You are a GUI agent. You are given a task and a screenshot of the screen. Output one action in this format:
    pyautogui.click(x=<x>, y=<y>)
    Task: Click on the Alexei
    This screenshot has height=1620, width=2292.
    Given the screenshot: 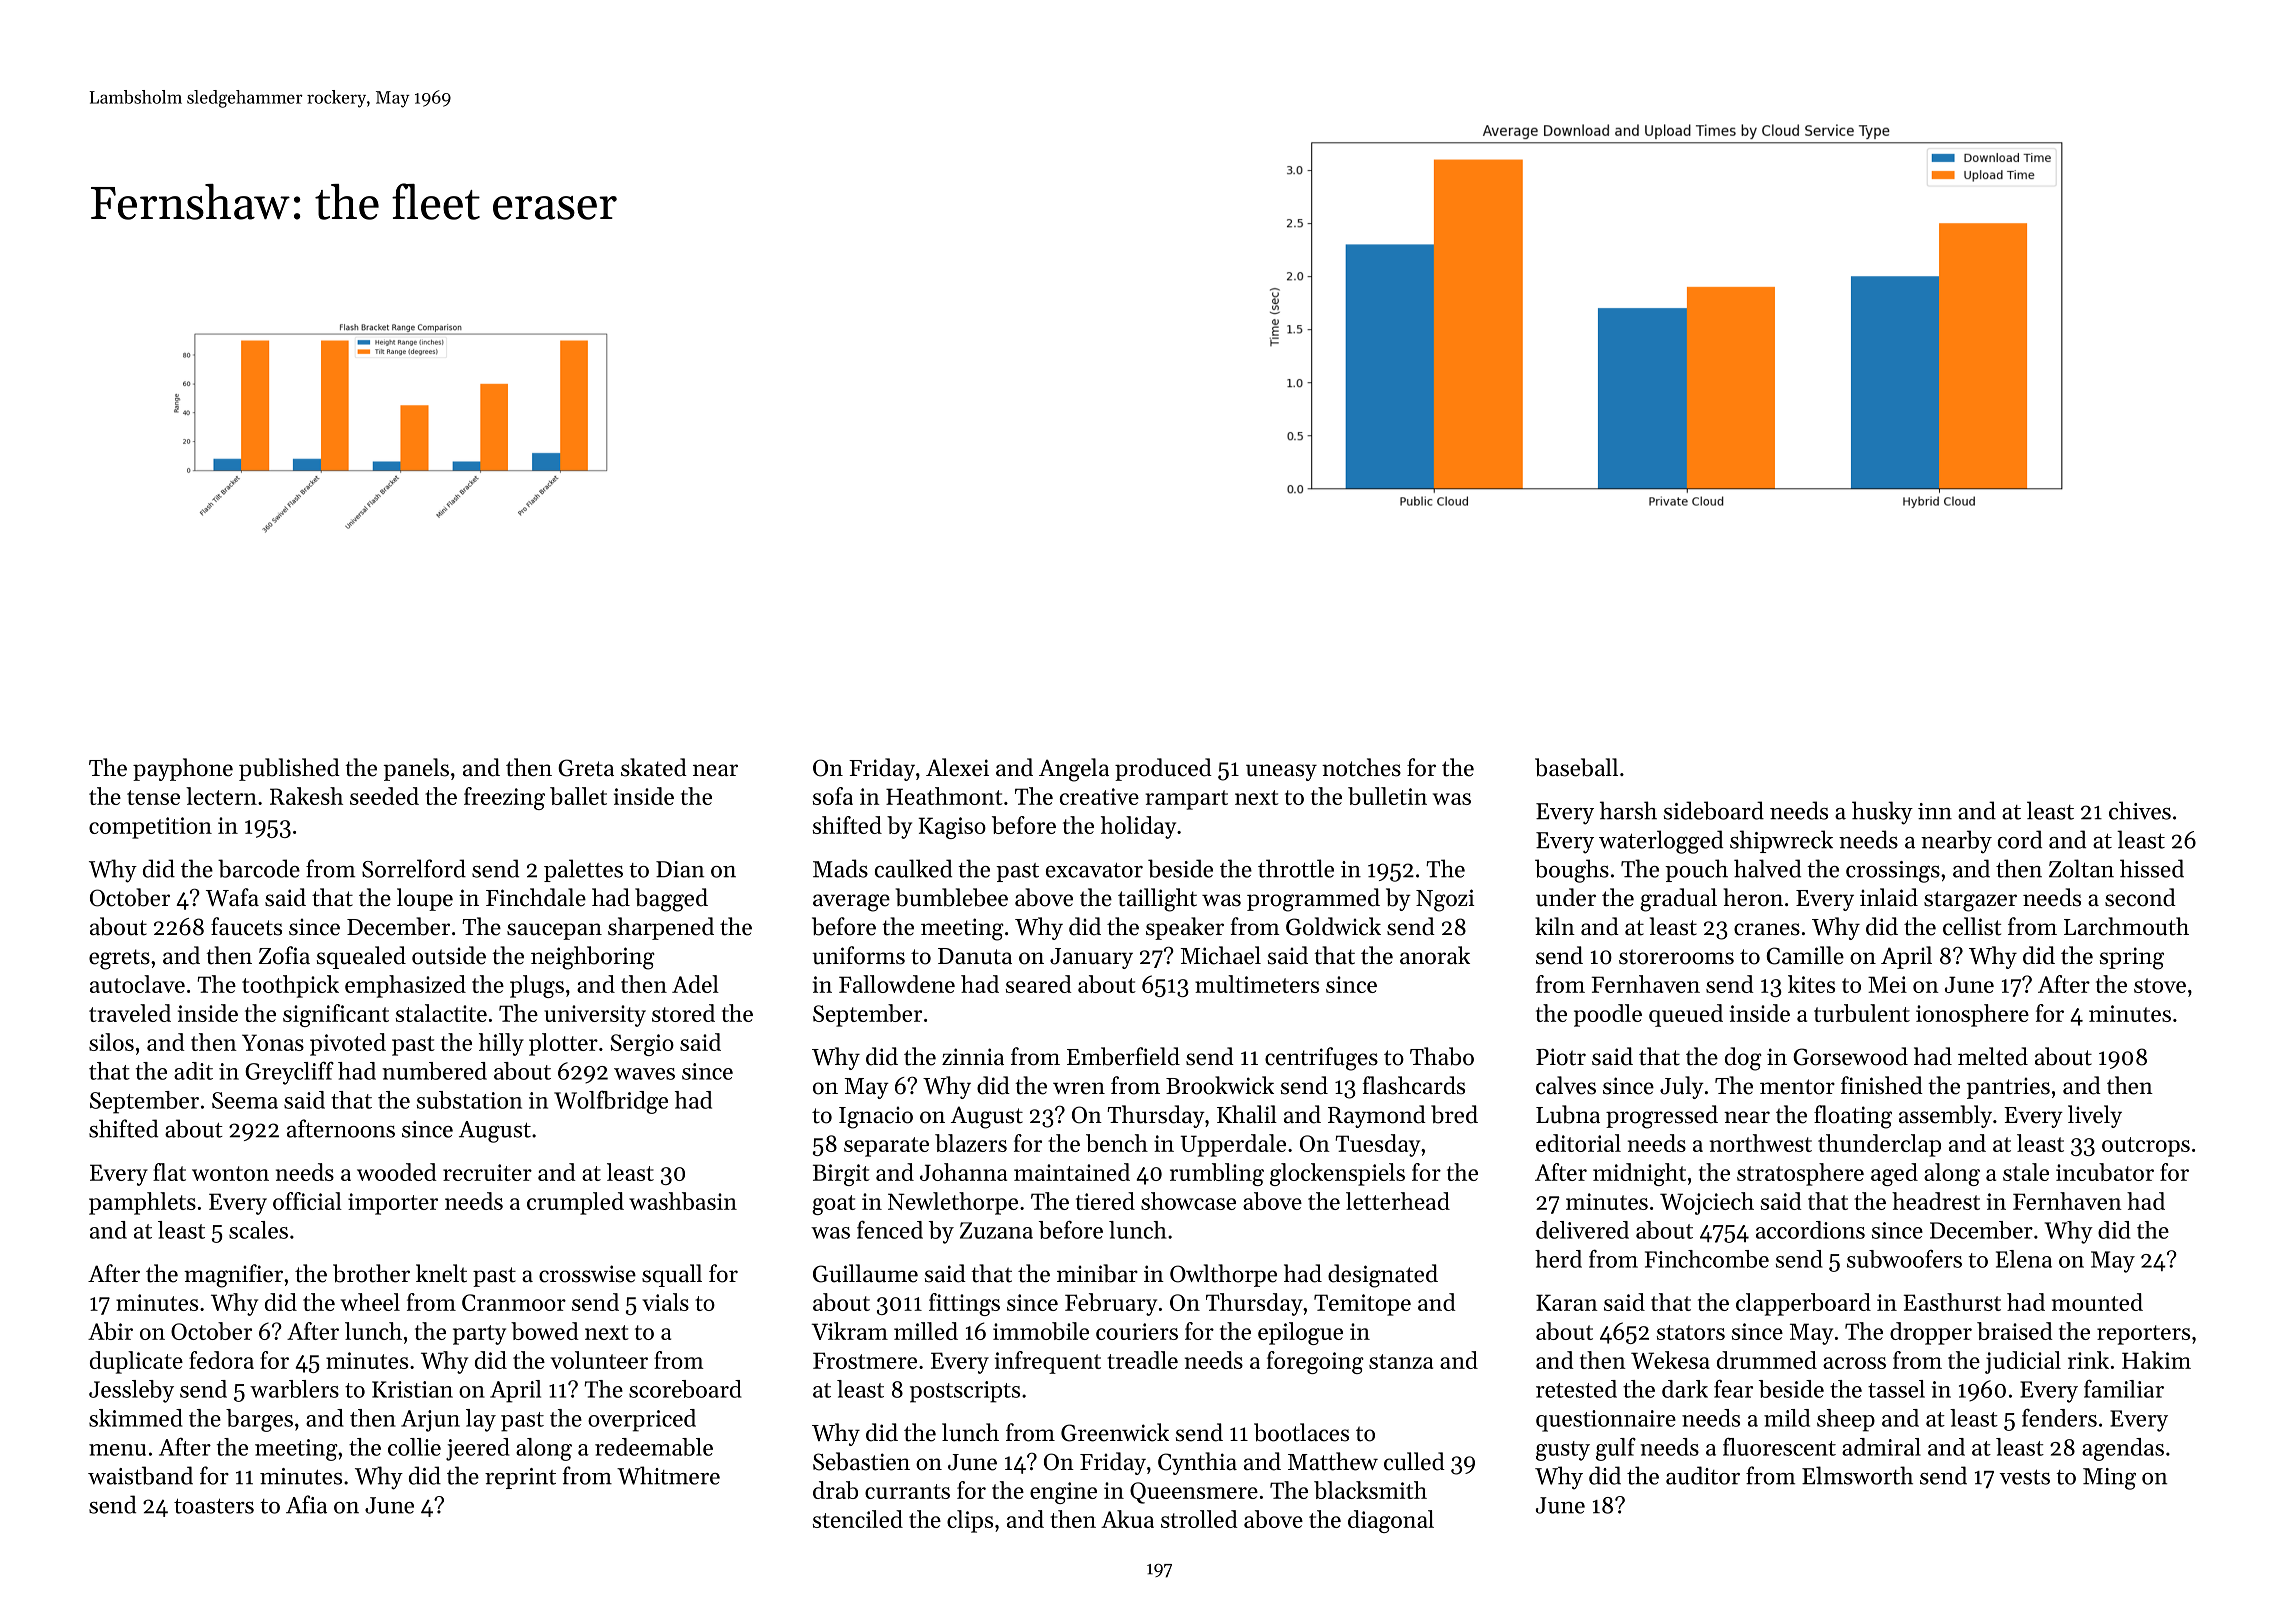 What is the action you would take?
    pyautogui.click(x=957, y=767)
